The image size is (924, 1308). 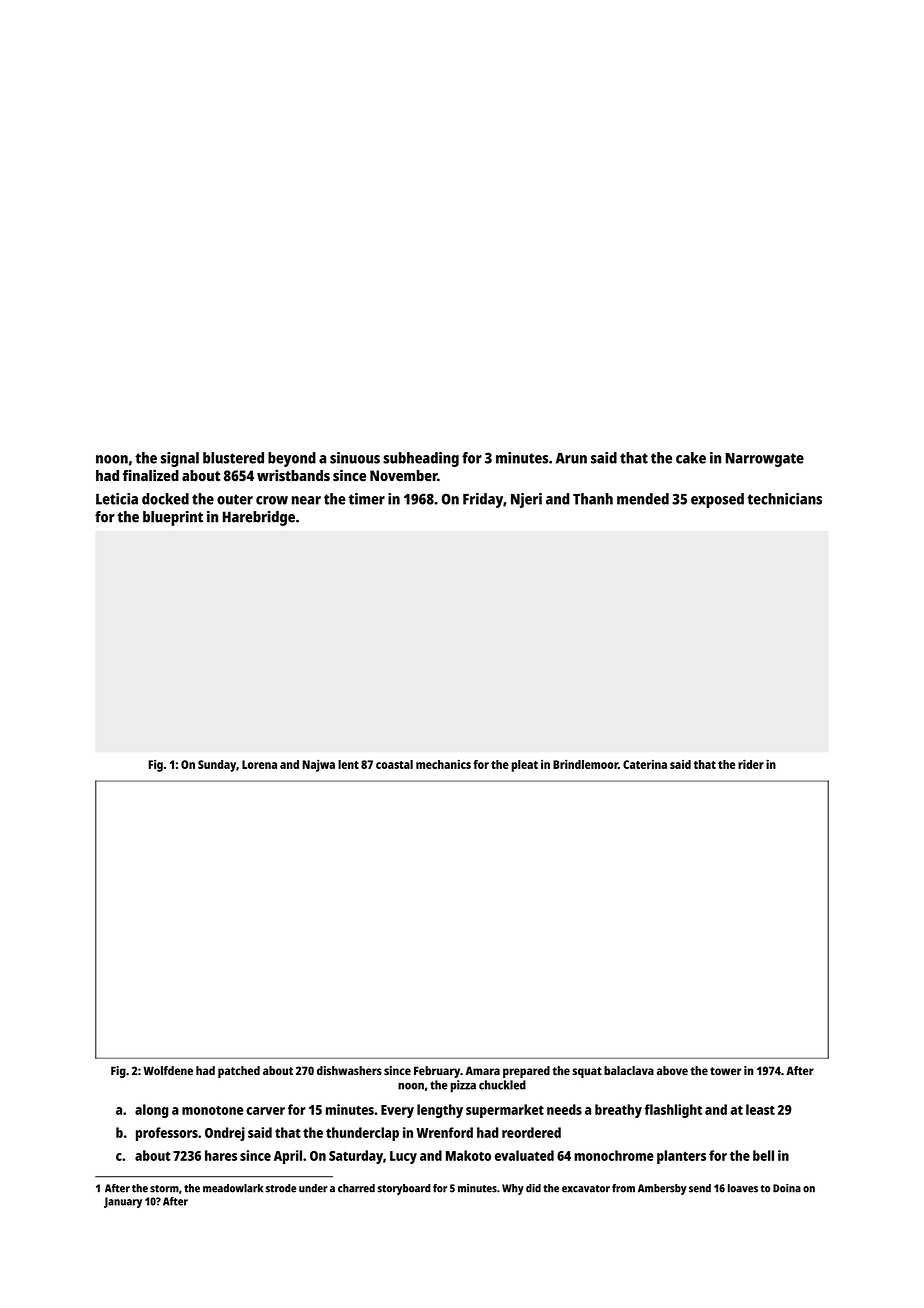 I want to click on exposed, so click(x=717, y=500).
